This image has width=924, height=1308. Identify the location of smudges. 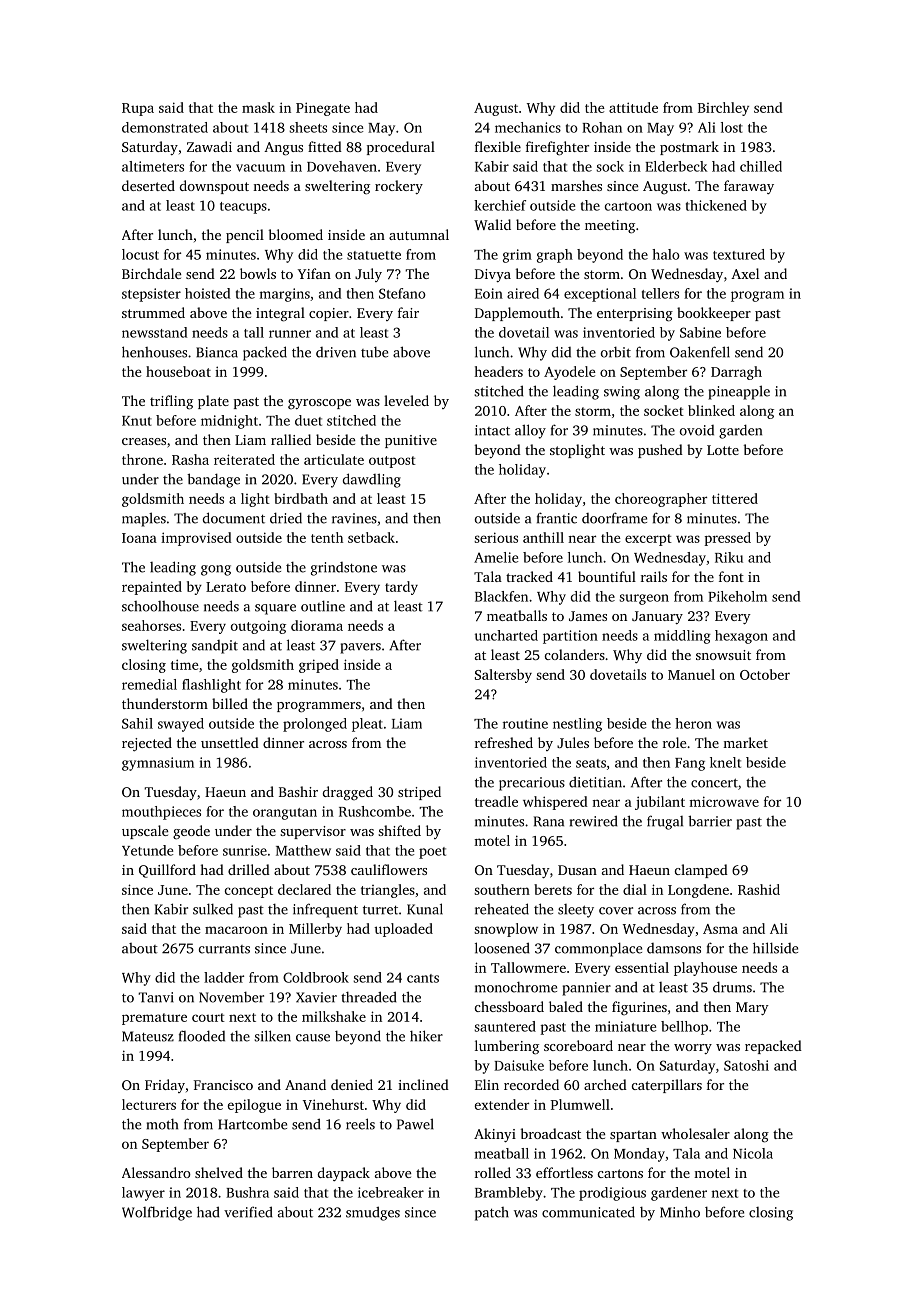
(373, 1213).
